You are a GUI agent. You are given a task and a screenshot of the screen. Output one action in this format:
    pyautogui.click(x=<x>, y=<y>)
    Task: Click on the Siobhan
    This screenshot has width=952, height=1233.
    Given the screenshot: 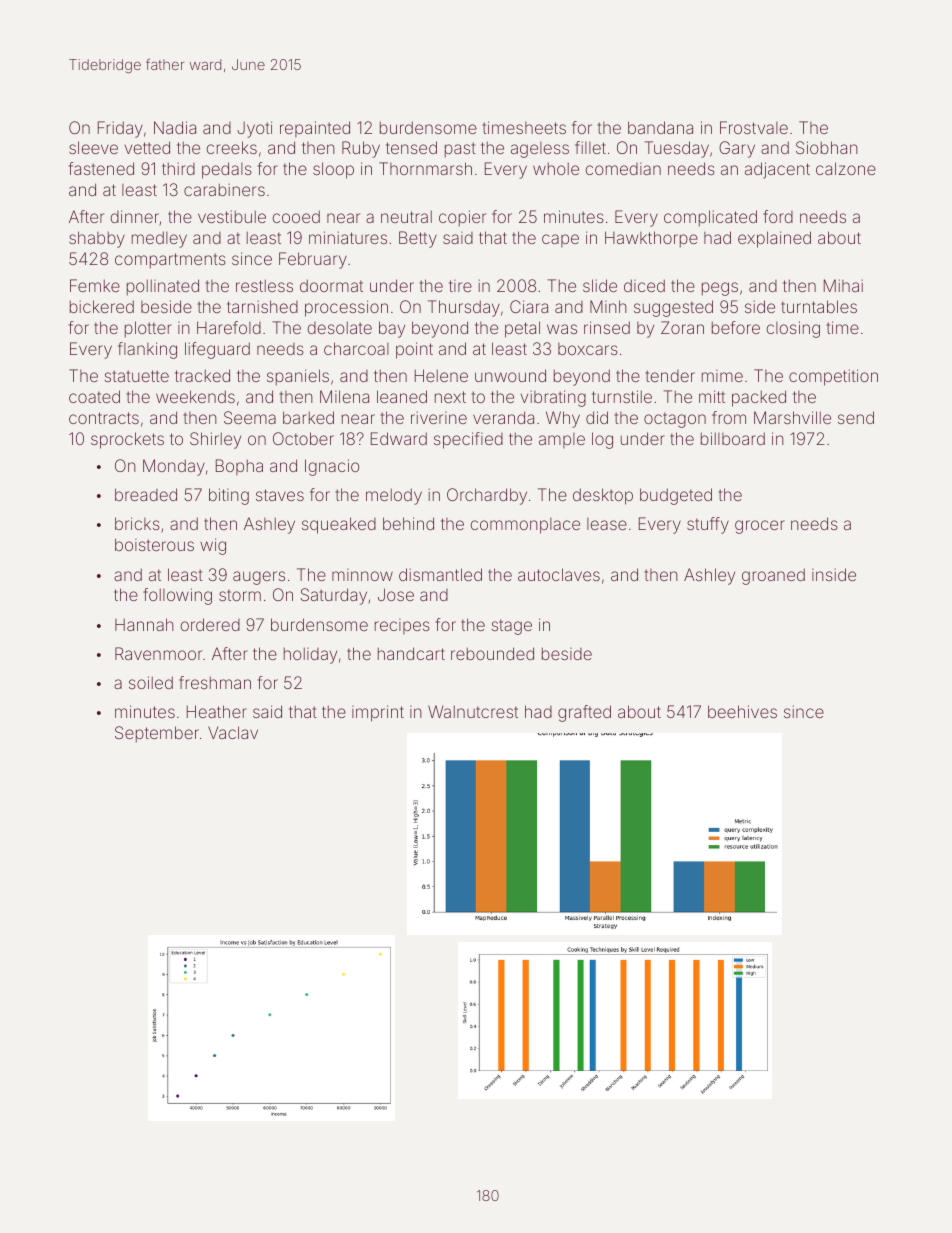 What is the action you would take?
    pyautogui.click(x=827, y=147)
